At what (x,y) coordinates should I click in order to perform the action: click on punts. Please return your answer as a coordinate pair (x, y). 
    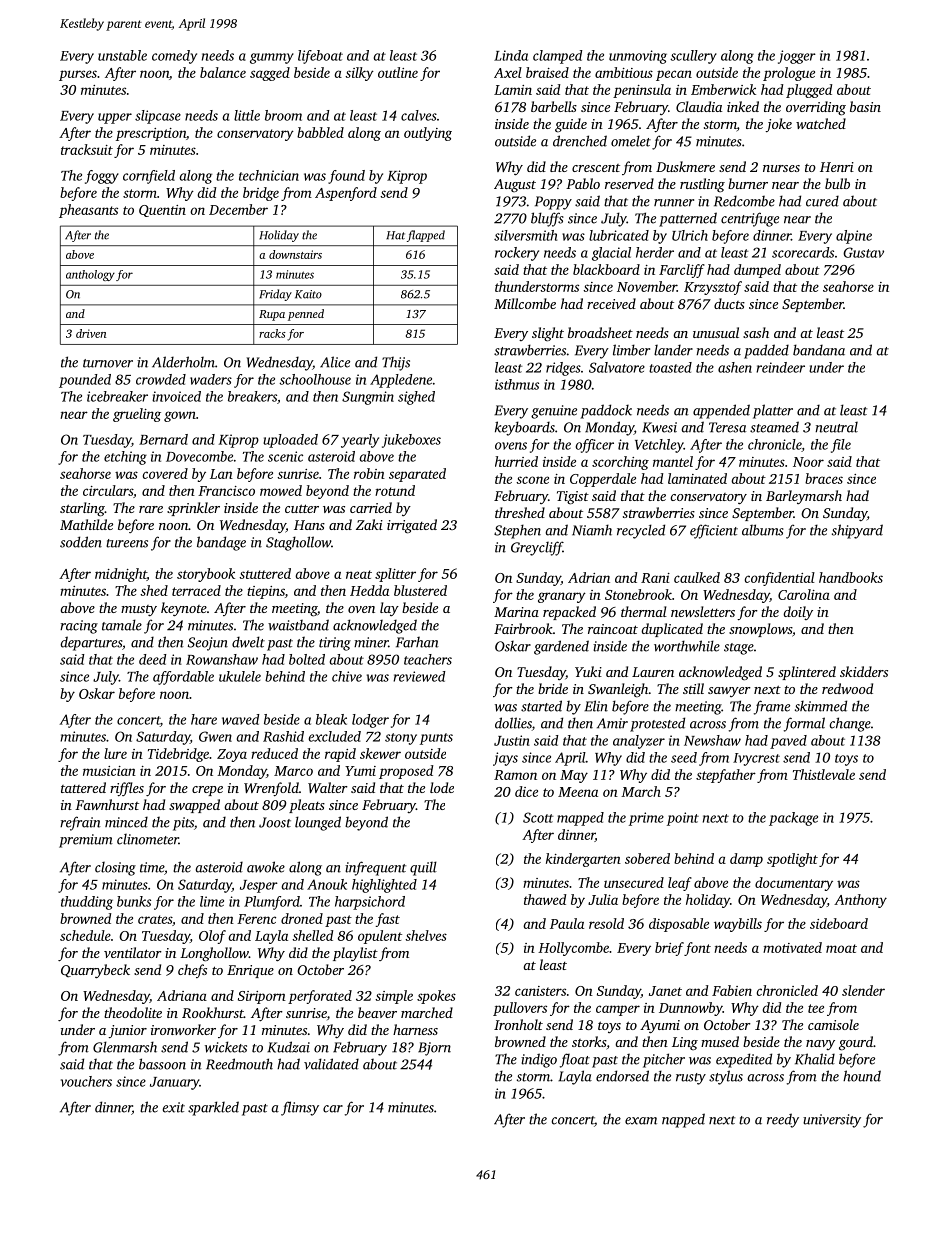
    Looking at the image, I should click on (436, 739).
